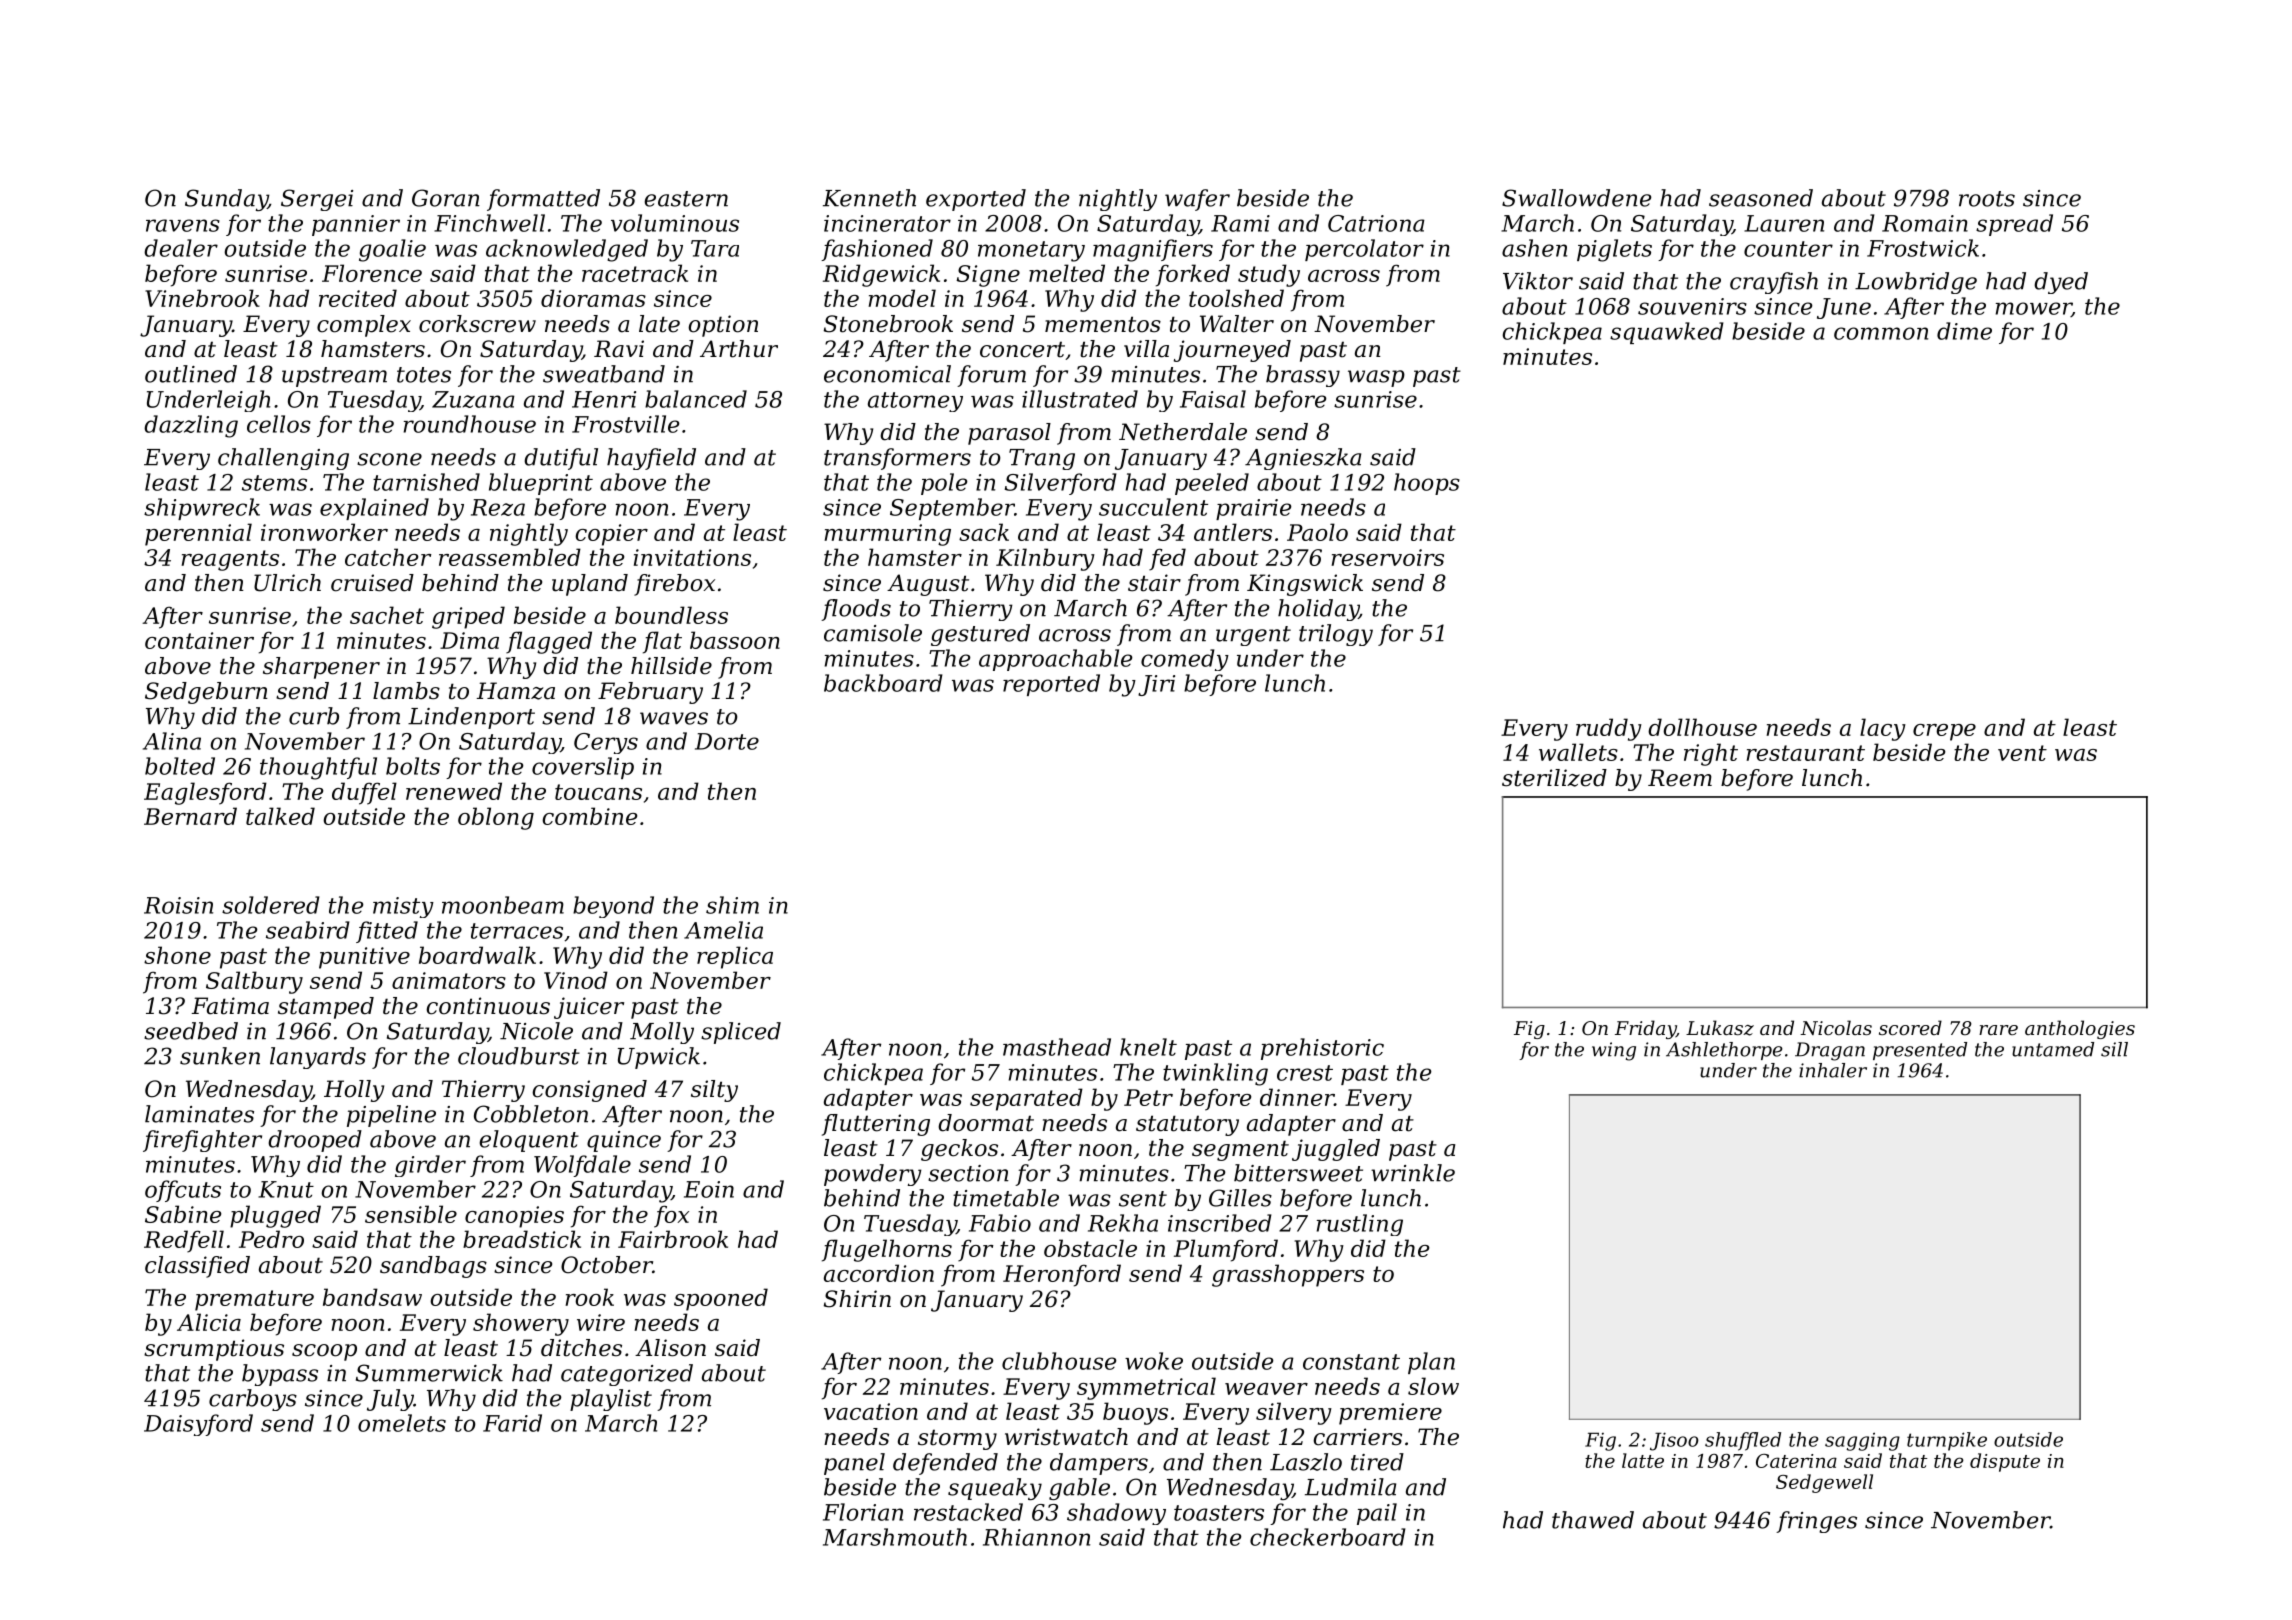 This screenshot has height=1620, width=2292. I want to click on duffel, so click(364, 793).
